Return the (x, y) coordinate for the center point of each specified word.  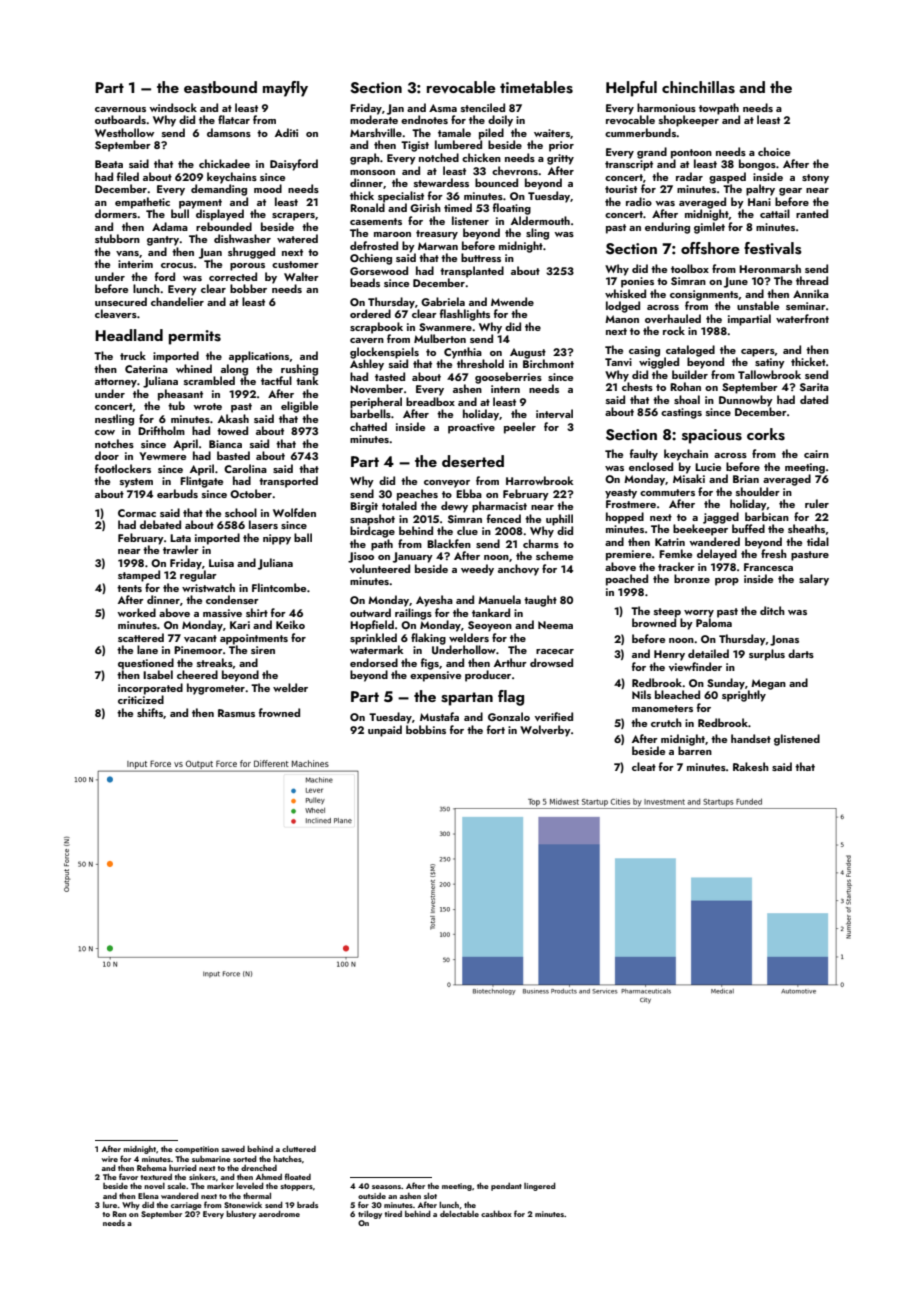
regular (198, 576)
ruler (817, 503)
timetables (536, 87)
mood (268, 188)
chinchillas (698, 87)
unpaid (385, 731)
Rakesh (751, 766)
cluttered (299, 1148)
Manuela (499, 599)
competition (197, 1150)
